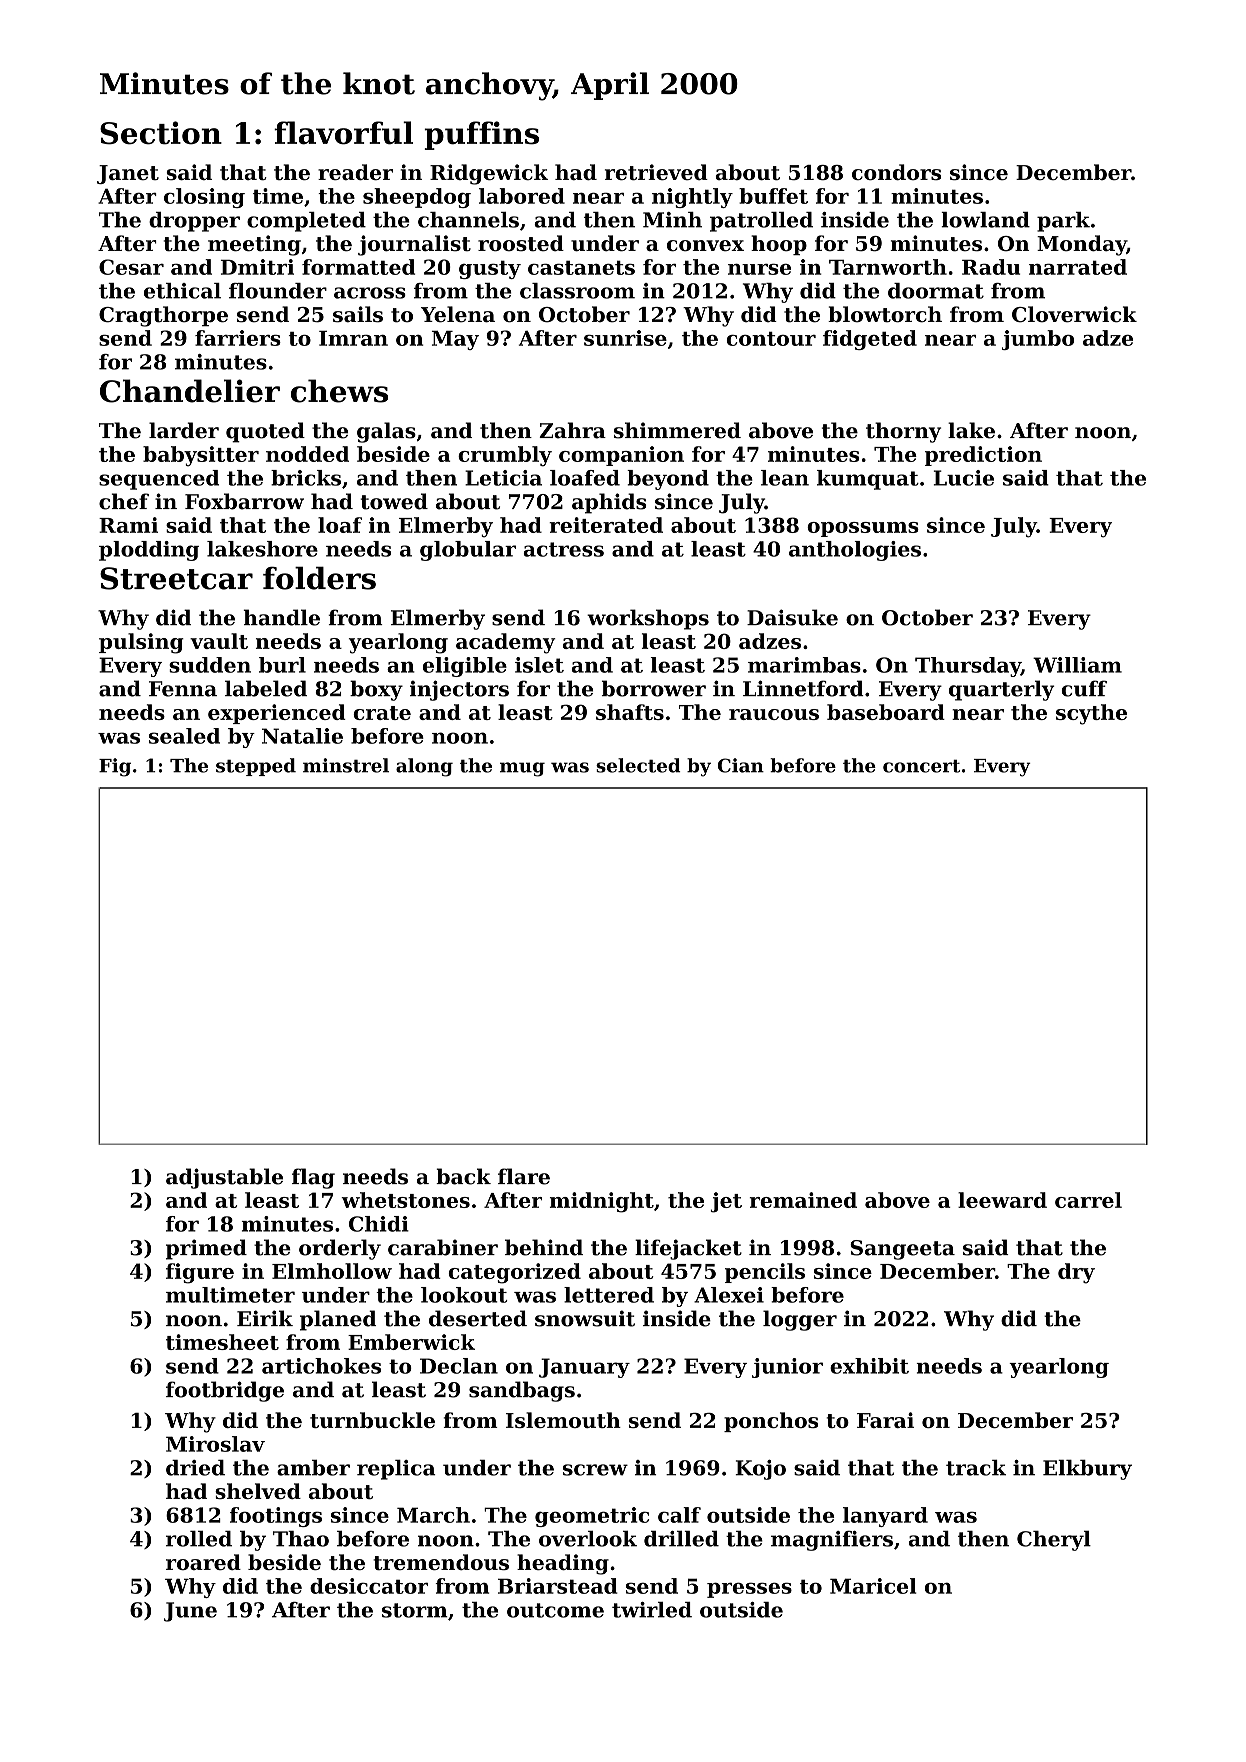  What do you see at coordinates (224, 1178) in the screenshot?
I see `adjustable` at bounding box center [224, 1178].
